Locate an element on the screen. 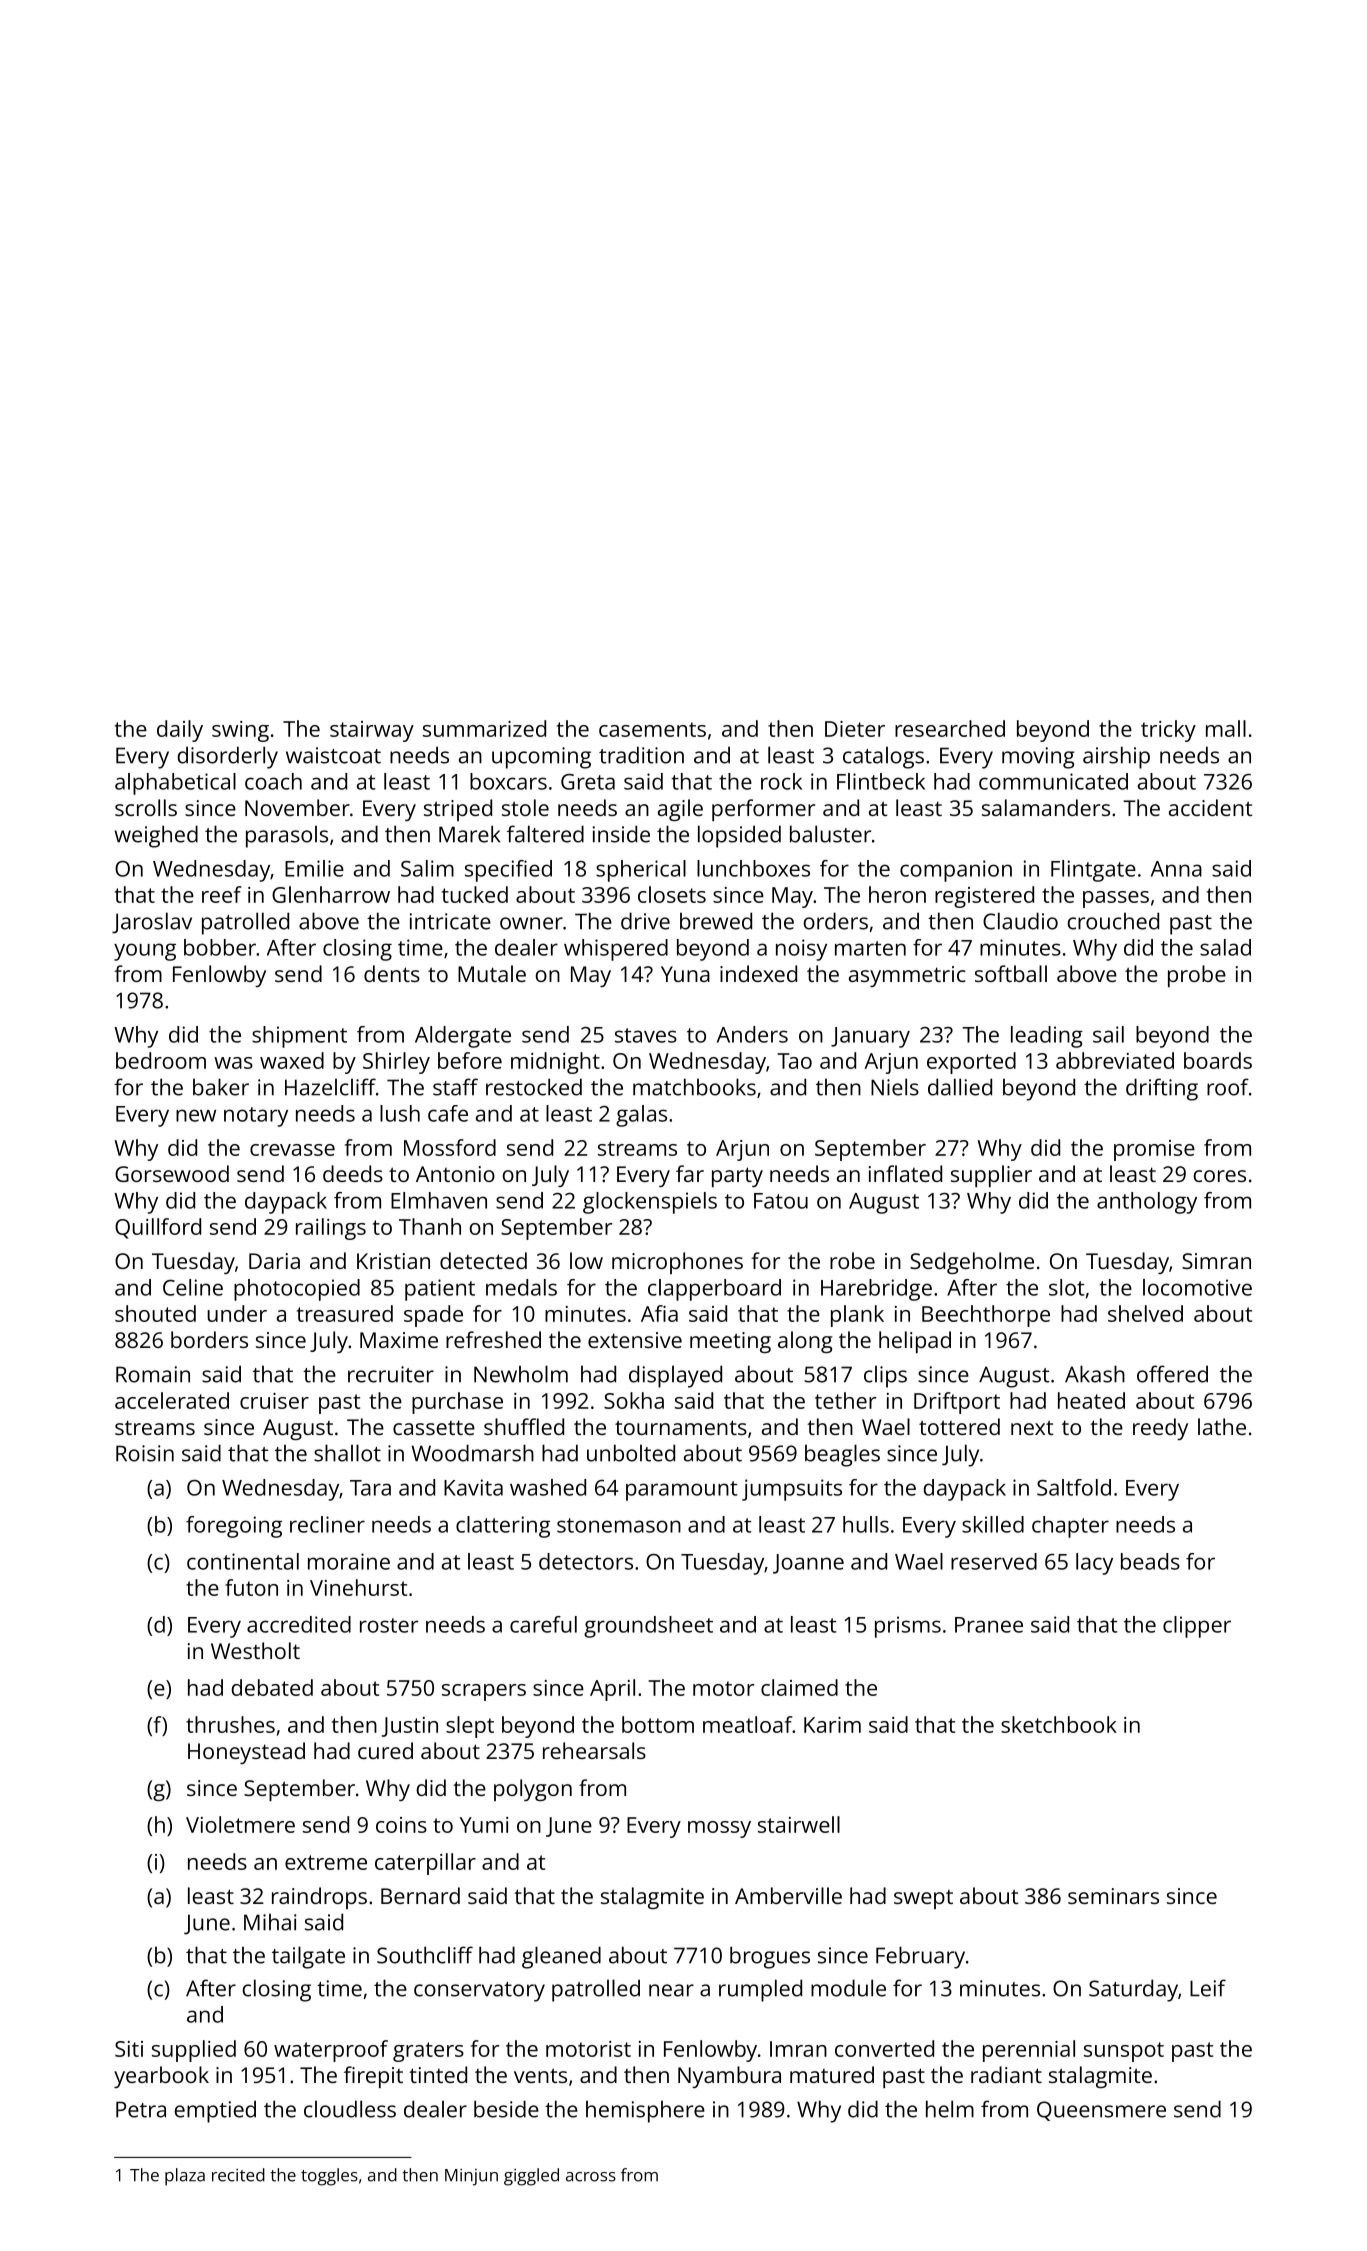 The width and height of the screenshot is (1367, 2251). cloudless is located at coordinates (350, 2109).
